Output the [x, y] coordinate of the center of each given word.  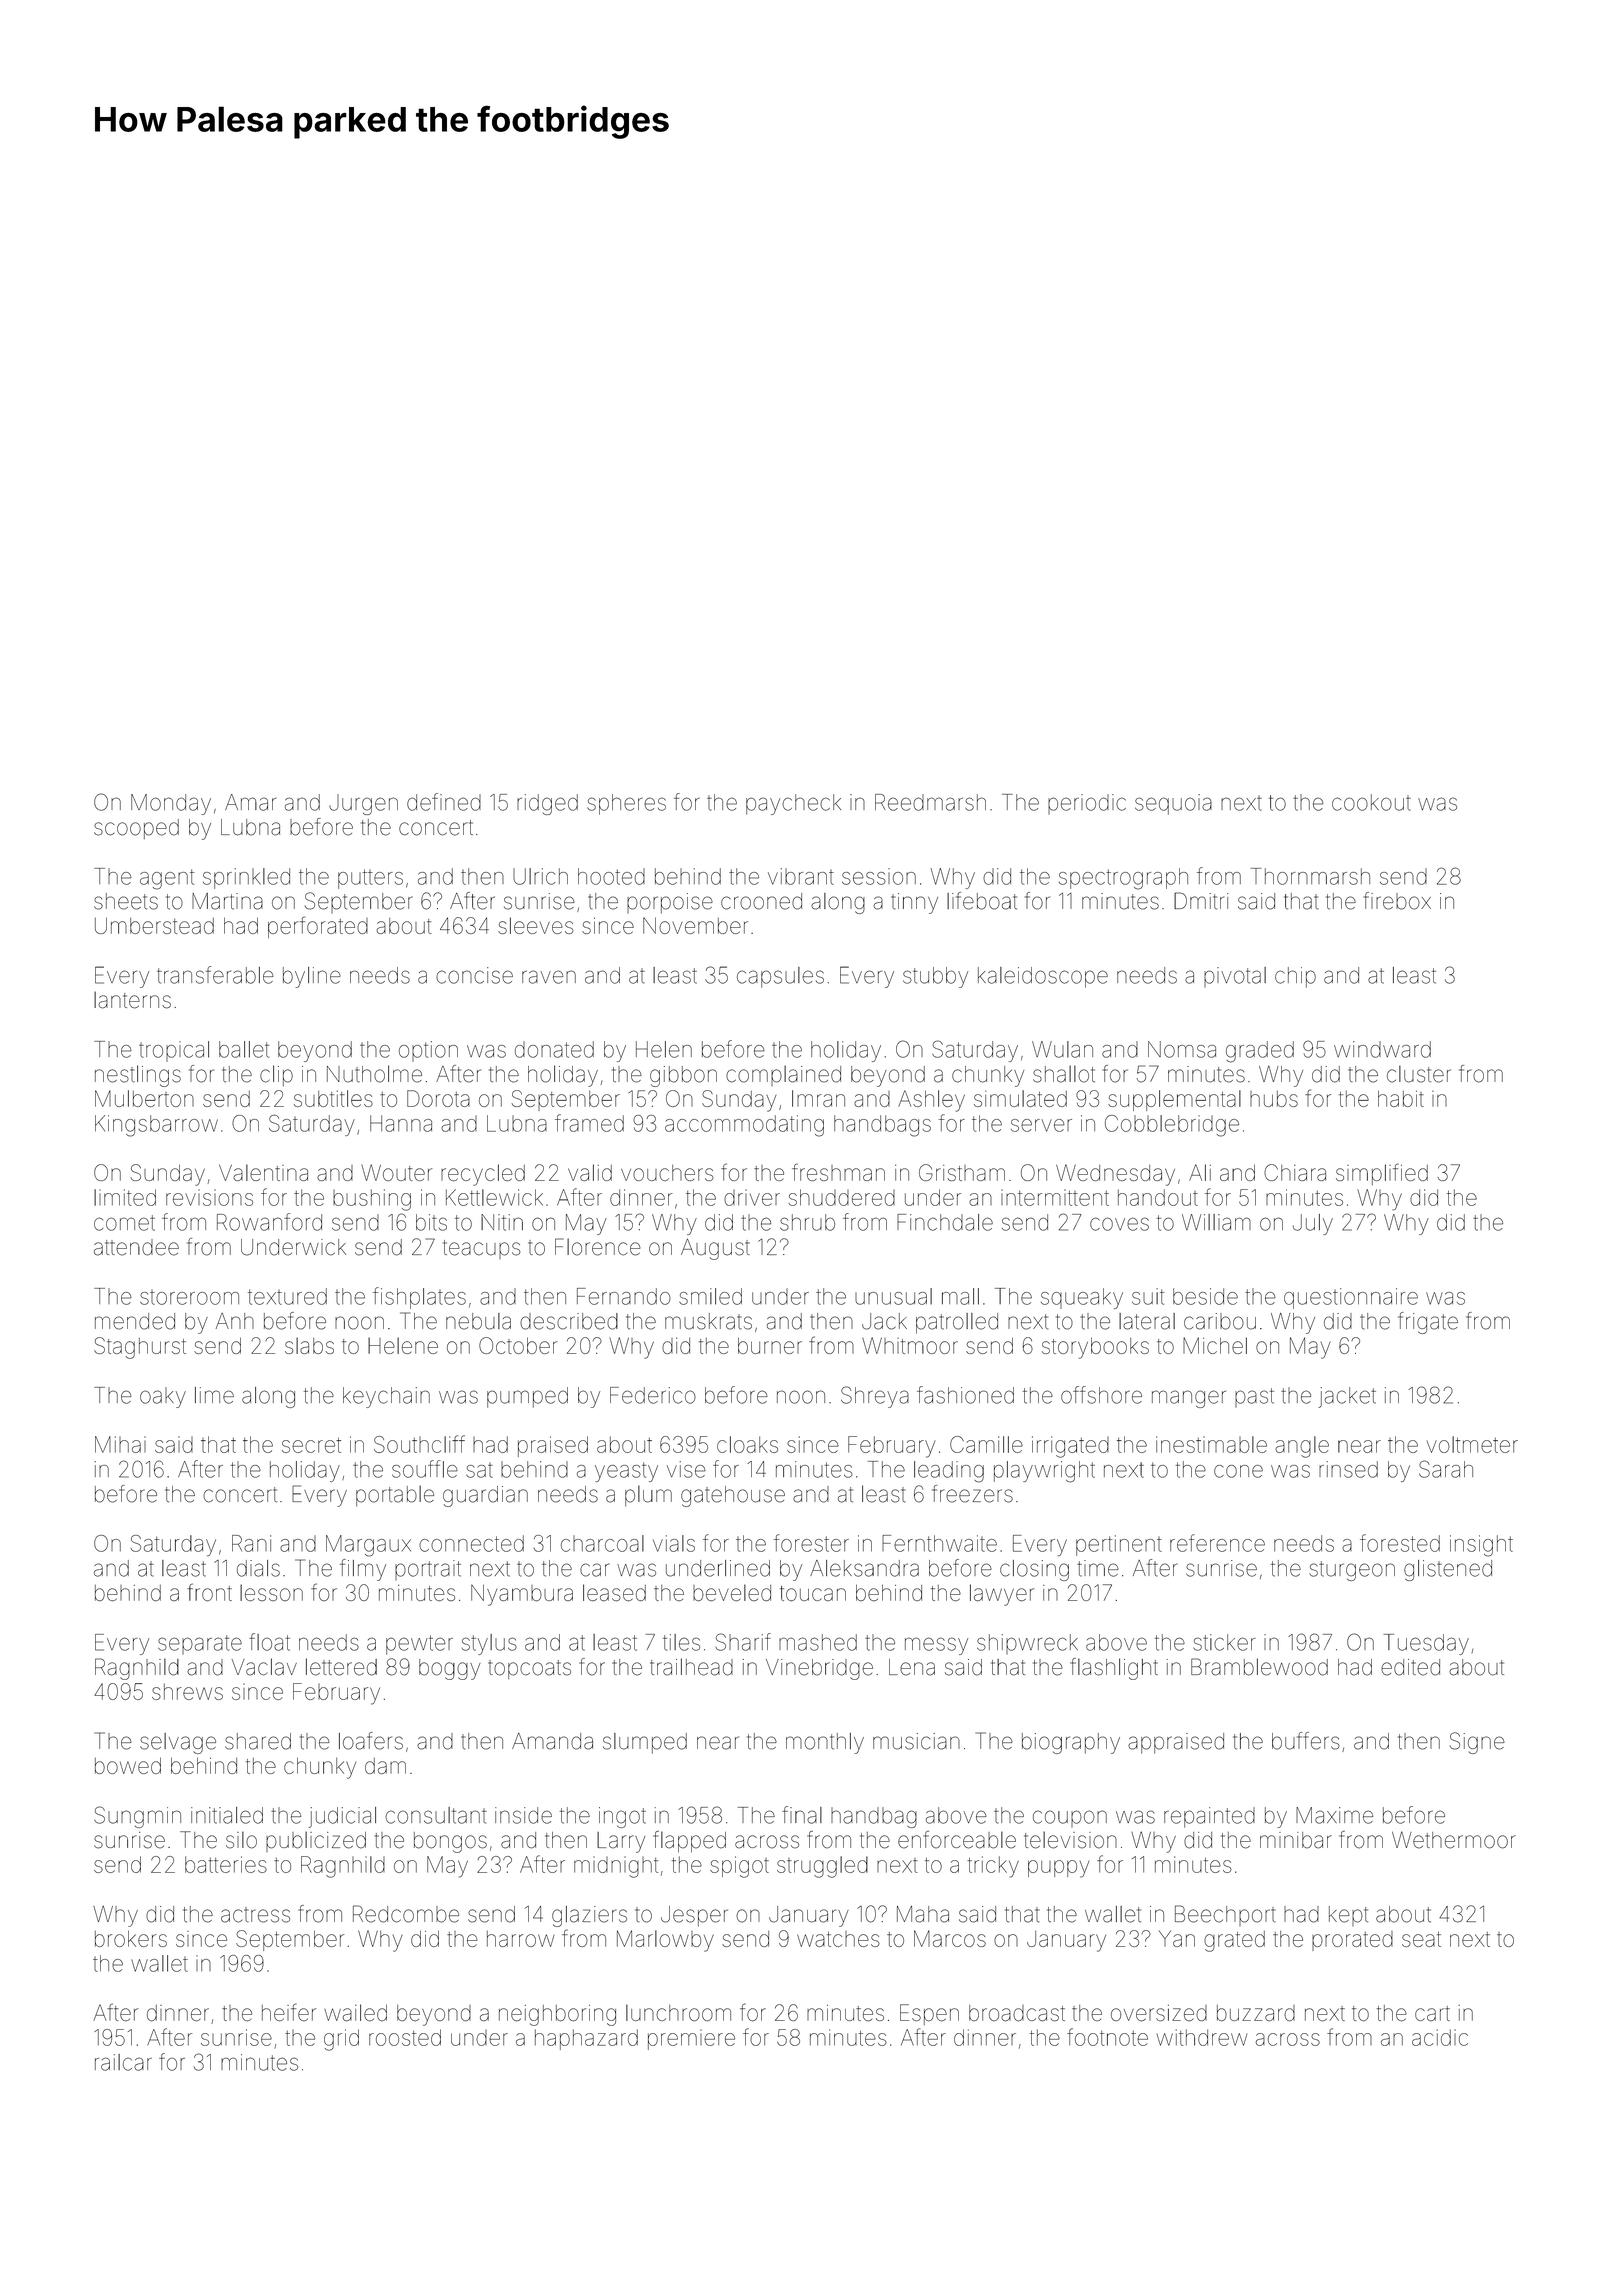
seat [1421, 1939]
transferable [215, 975]
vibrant [801, 876]
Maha [923, 1914]
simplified [1382, 1174]
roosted [405, 2037]
